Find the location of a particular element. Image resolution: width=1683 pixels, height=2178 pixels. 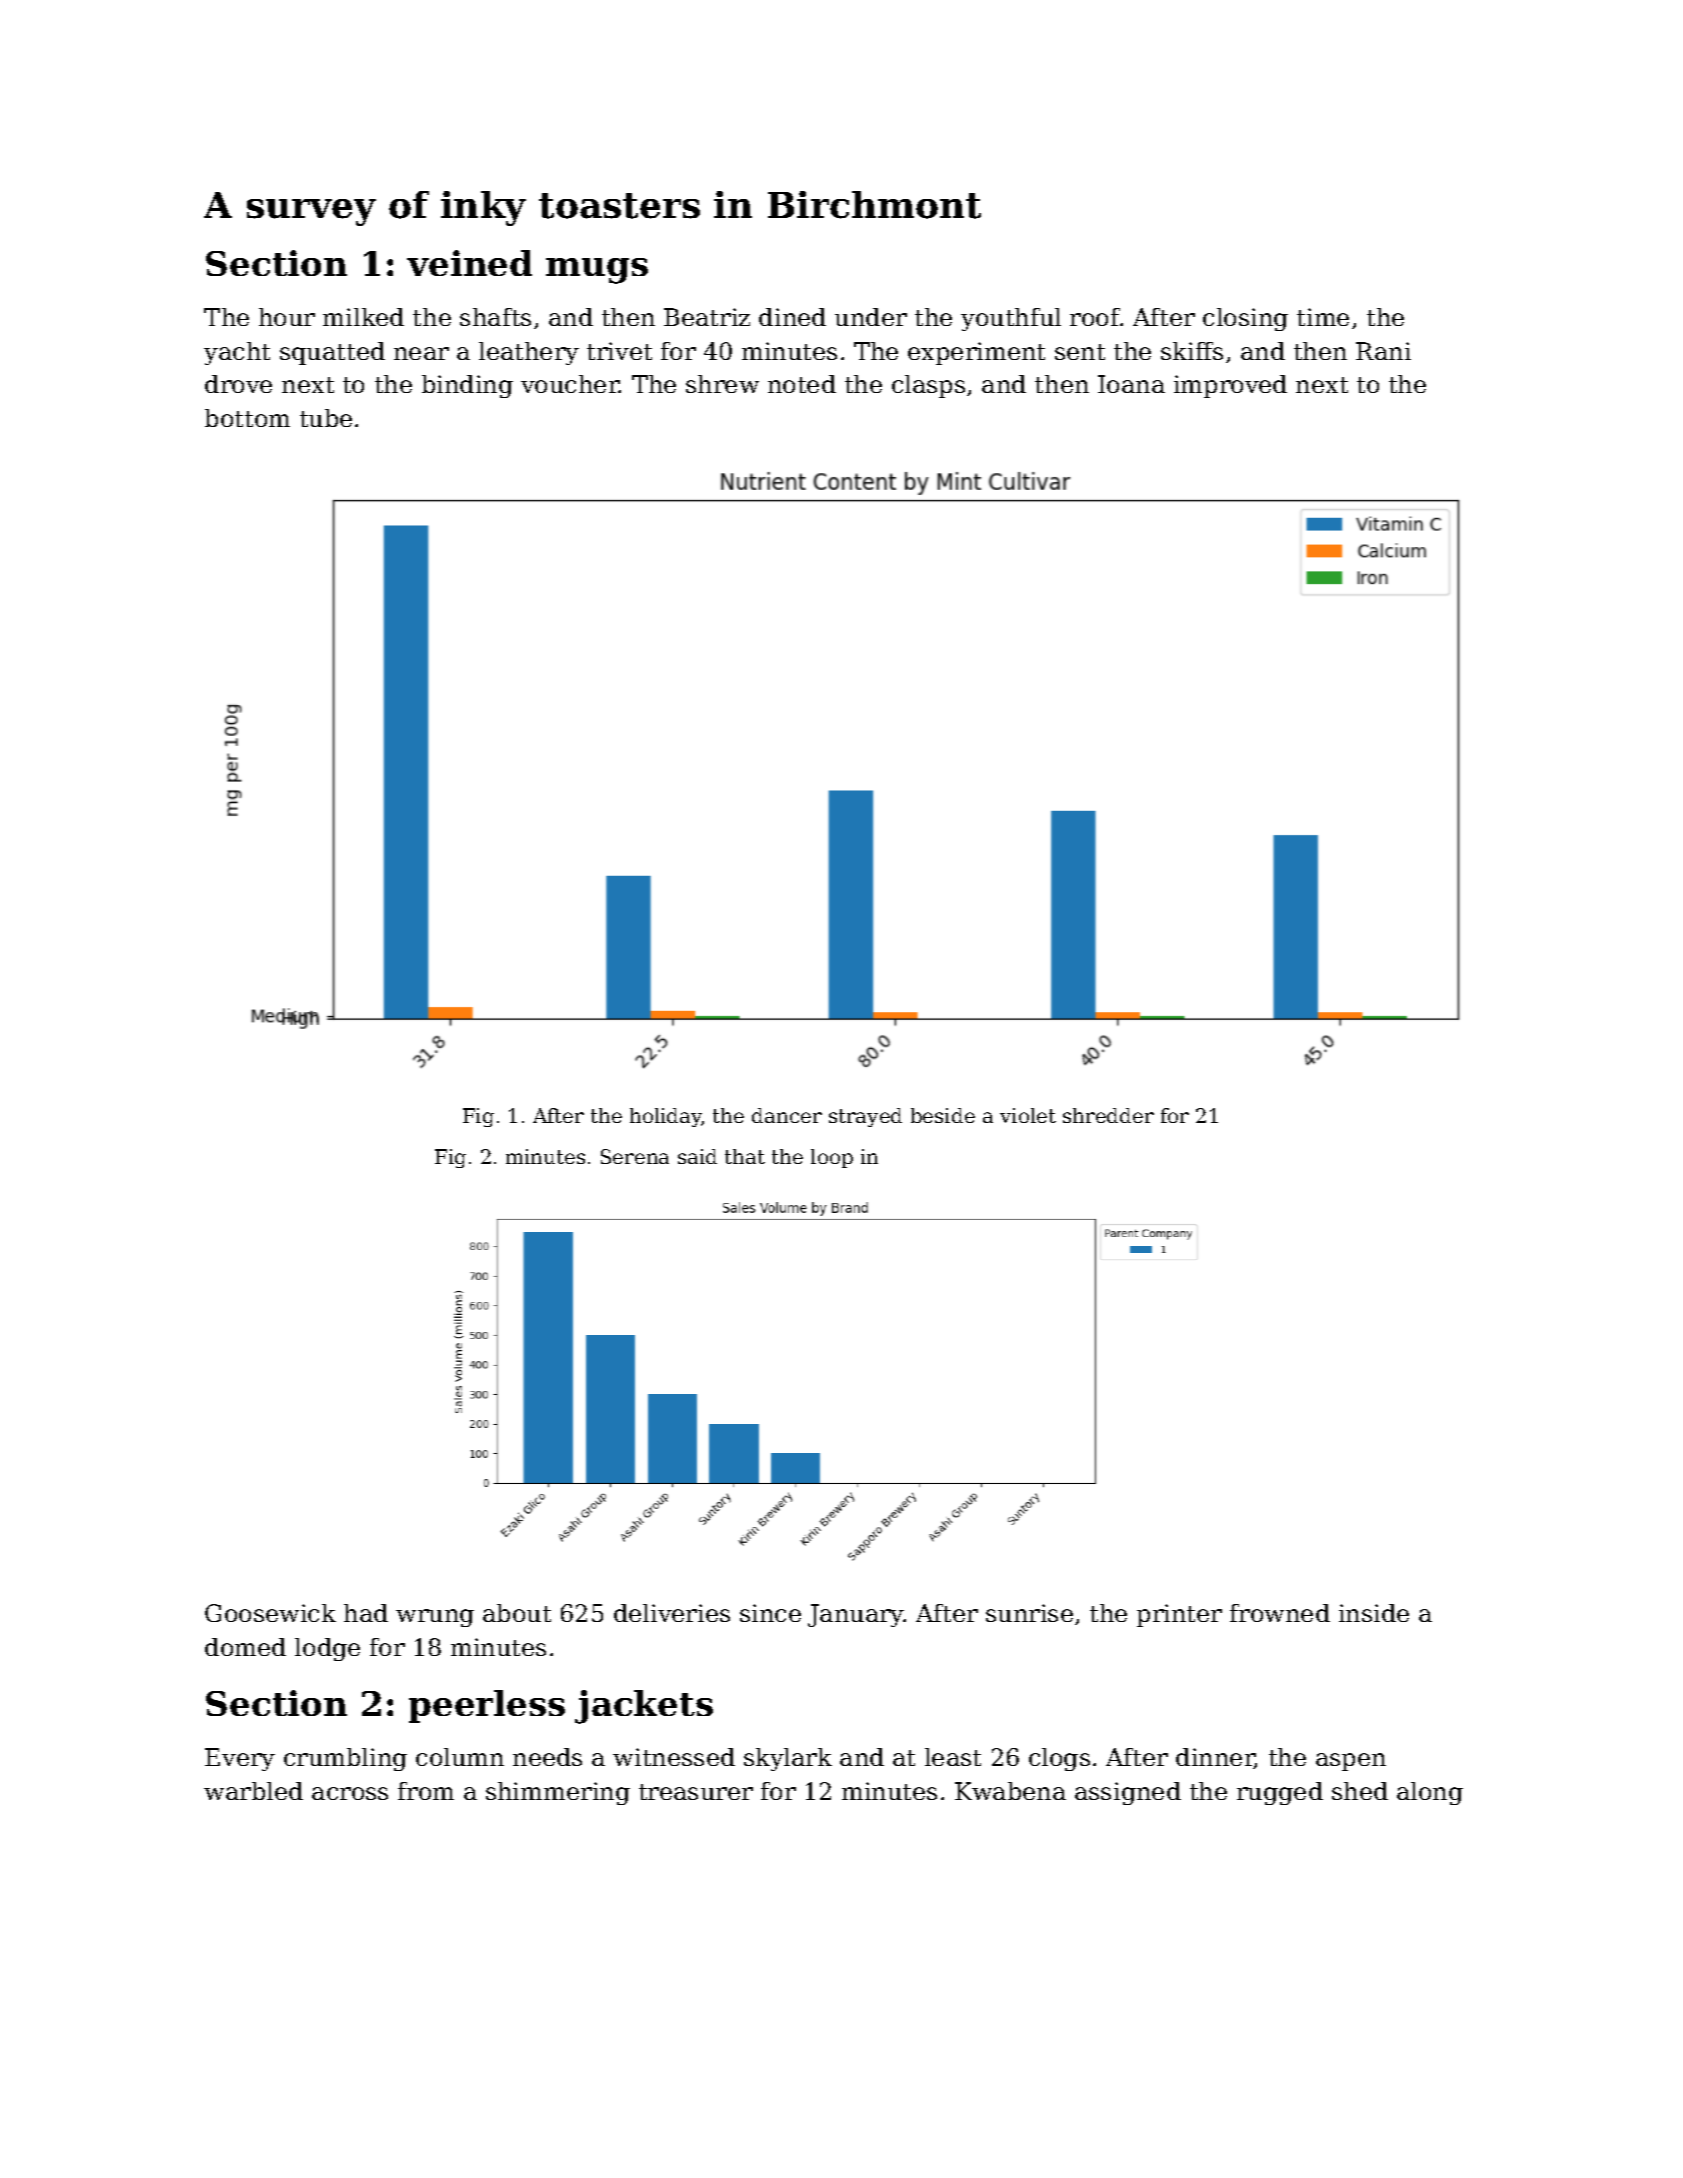

shredder is located at coordinates (1108, 1115).
